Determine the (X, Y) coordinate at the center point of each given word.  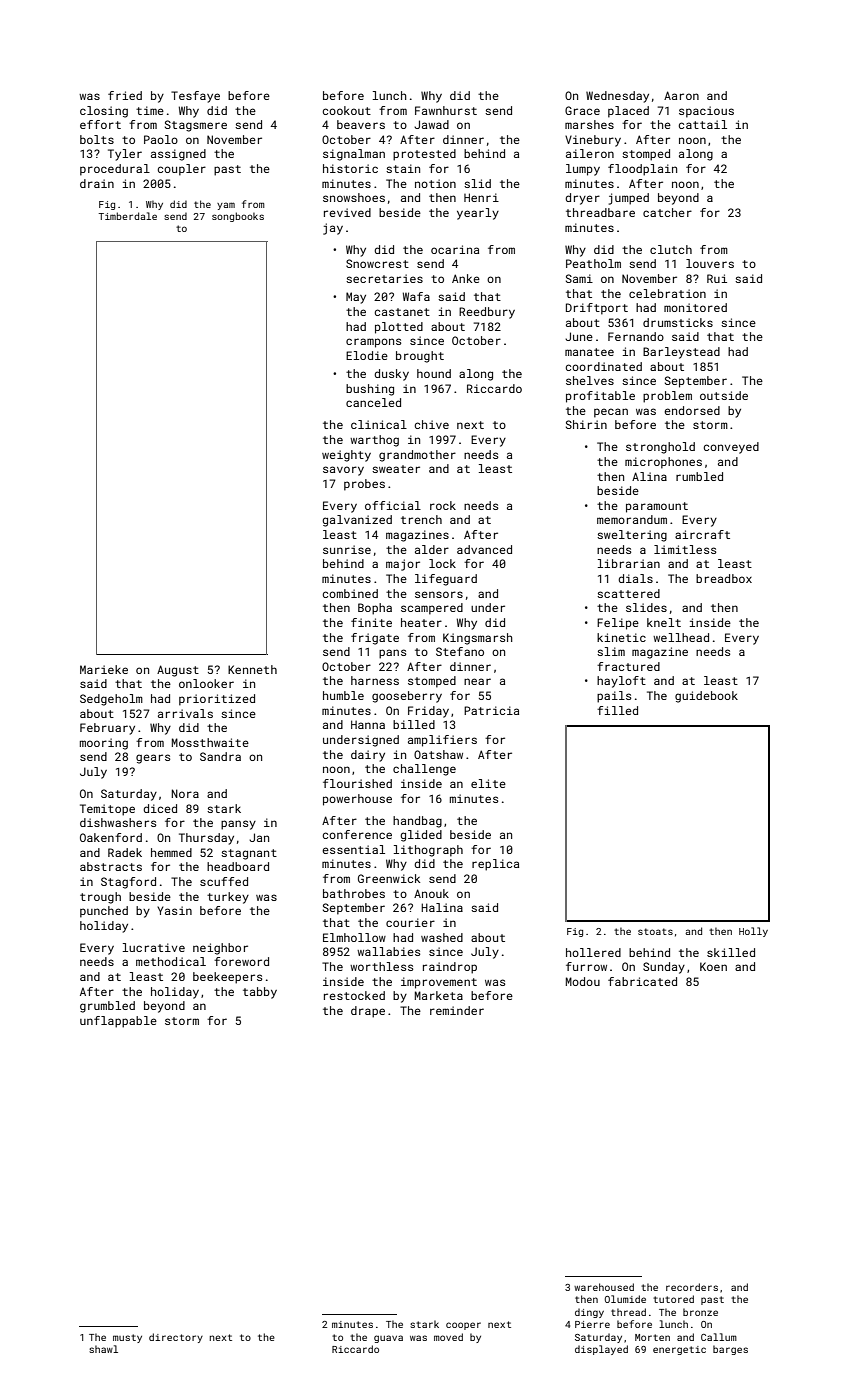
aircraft (702, 534)
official (393, 505)
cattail (703, 124)
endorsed (692, 410)
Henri (481, 197)
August (178, 671)
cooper (463, 1326)
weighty (346, 456)
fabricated (642, 981)
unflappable (118, 1022)
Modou (583, 981)
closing (104, 112)
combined (350, 593)
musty (127, 1338)
